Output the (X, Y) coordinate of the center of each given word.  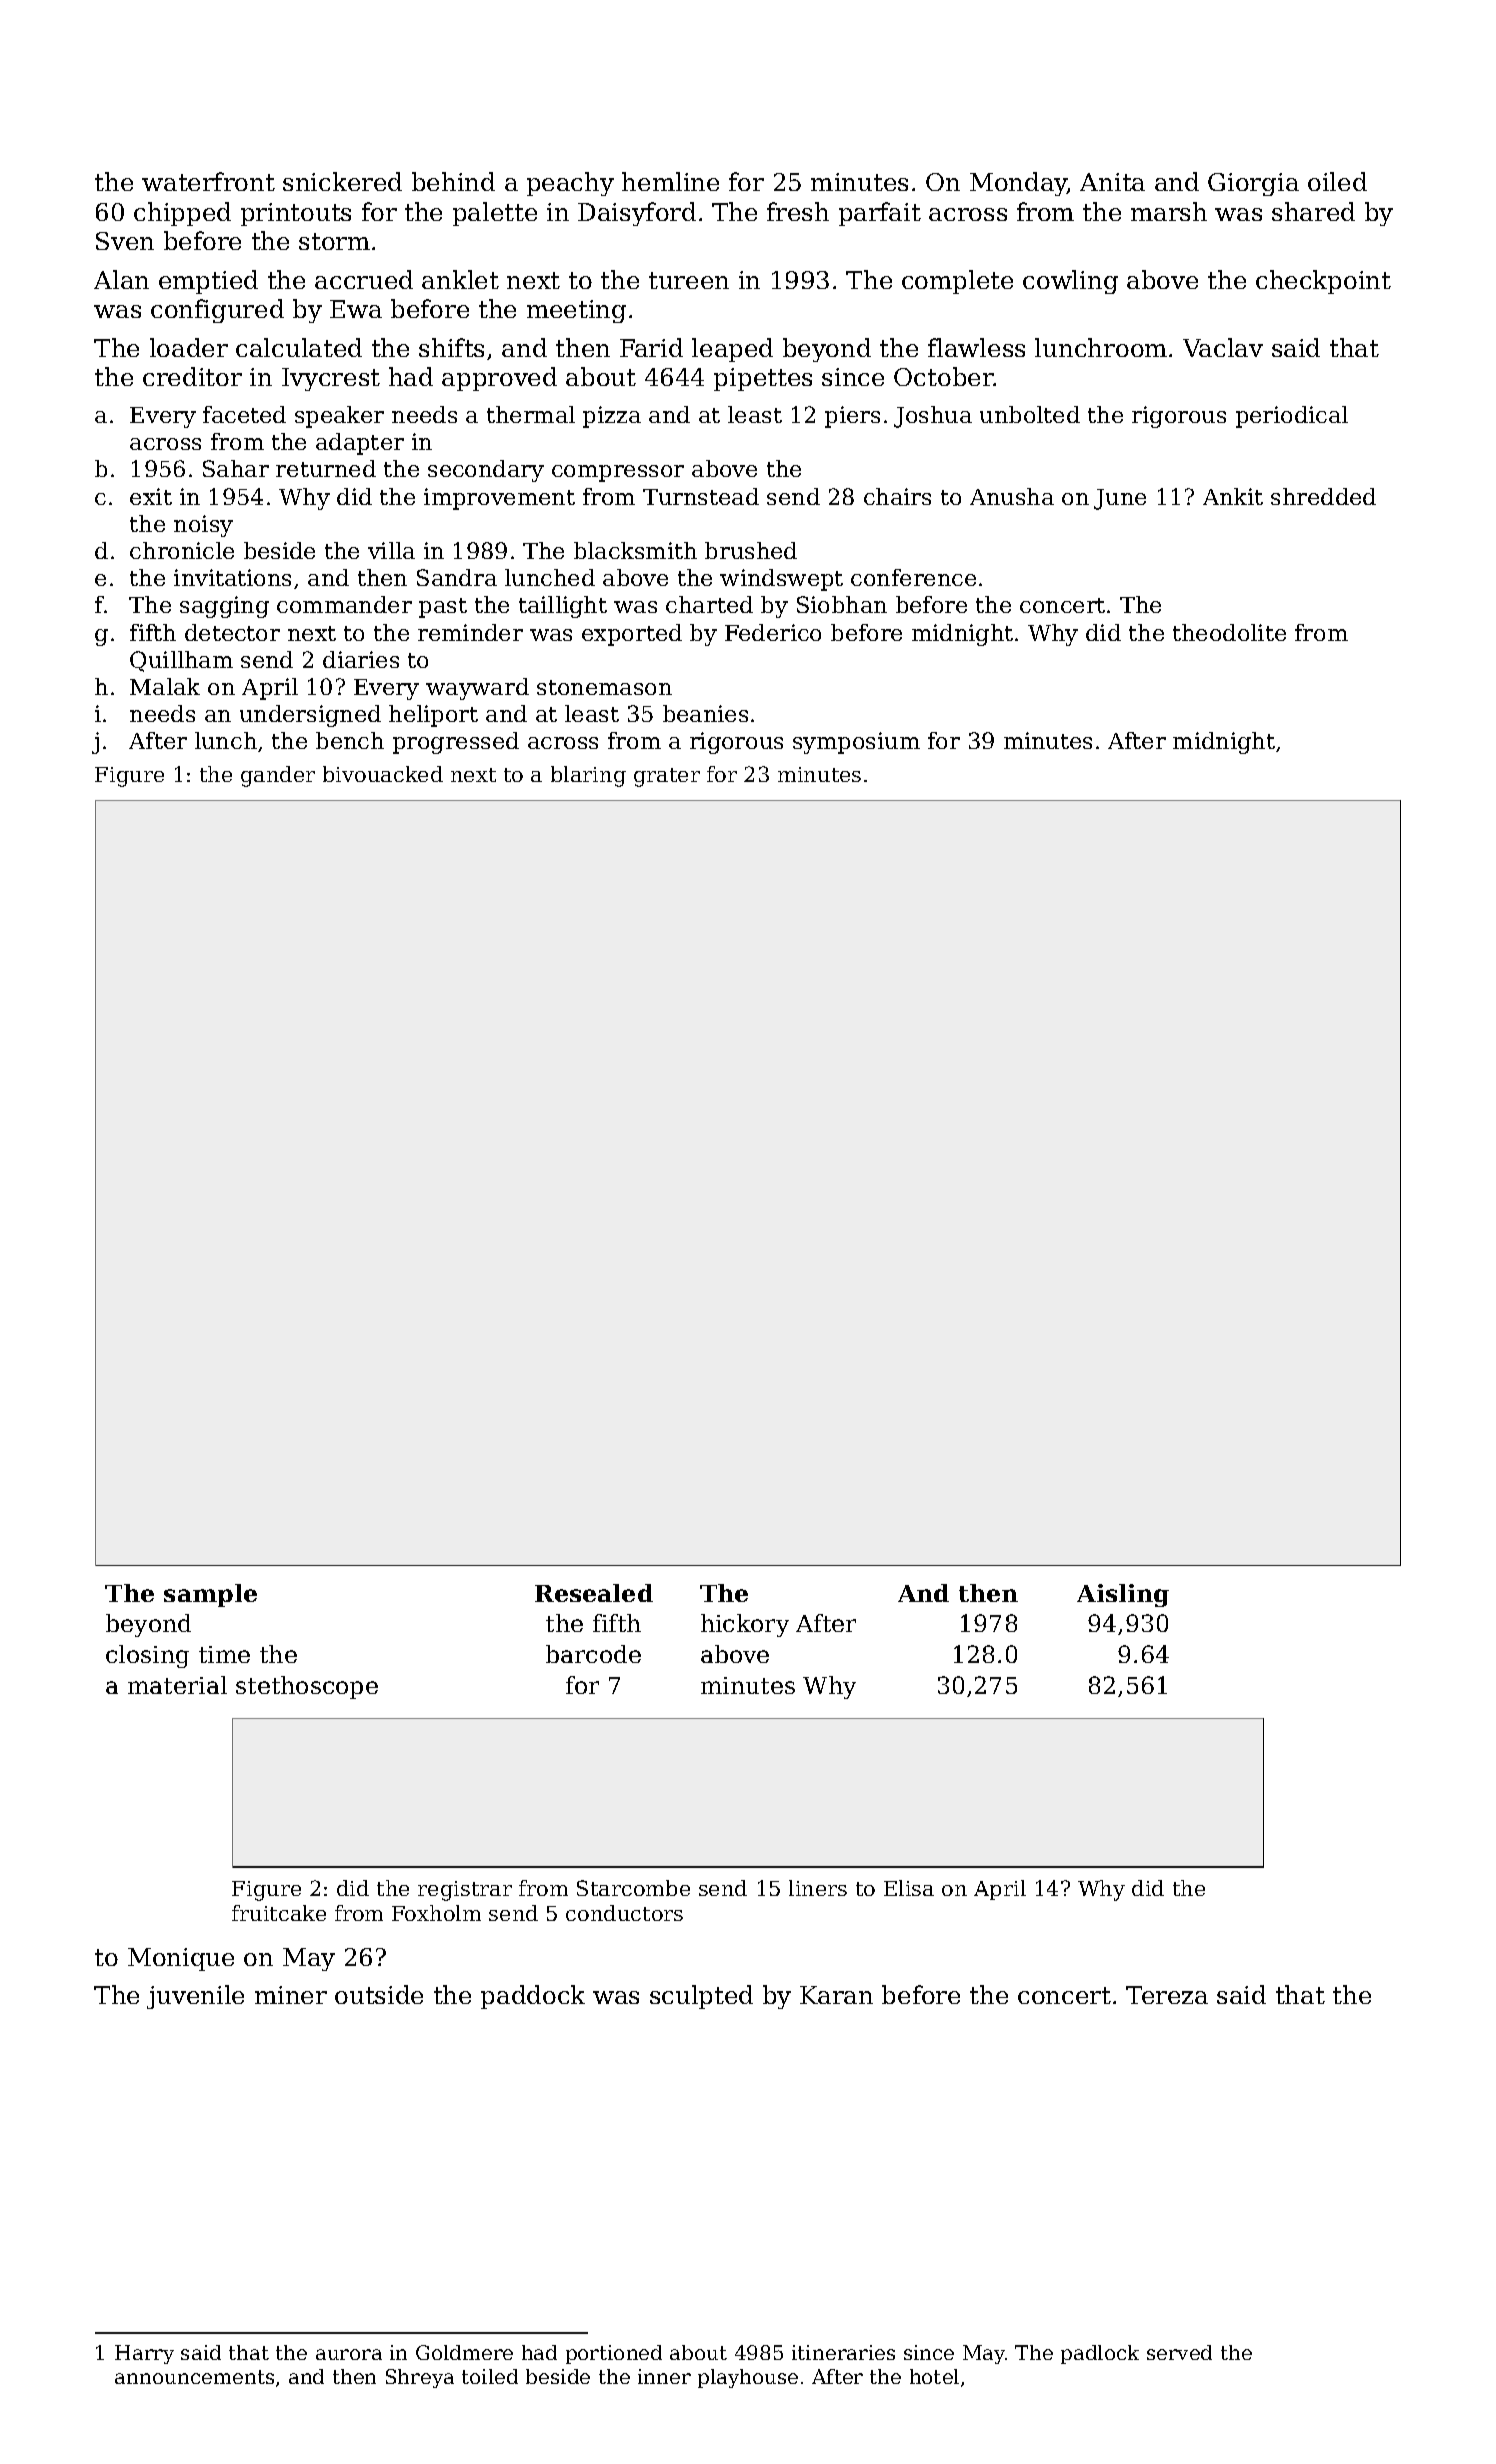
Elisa (909, 1888)
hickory (745, 1625)
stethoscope (307, 1687)
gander (278, 776)
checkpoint (1323, 282)
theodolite (1229, 632)
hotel (934, 2376)
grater (667, 777)
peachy (570, 184)
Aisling (1123, 1595)
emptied (208, 282)
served (1179, 2352)
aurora (349, 2354)
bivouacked (383, 774)
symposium (856, 743)
